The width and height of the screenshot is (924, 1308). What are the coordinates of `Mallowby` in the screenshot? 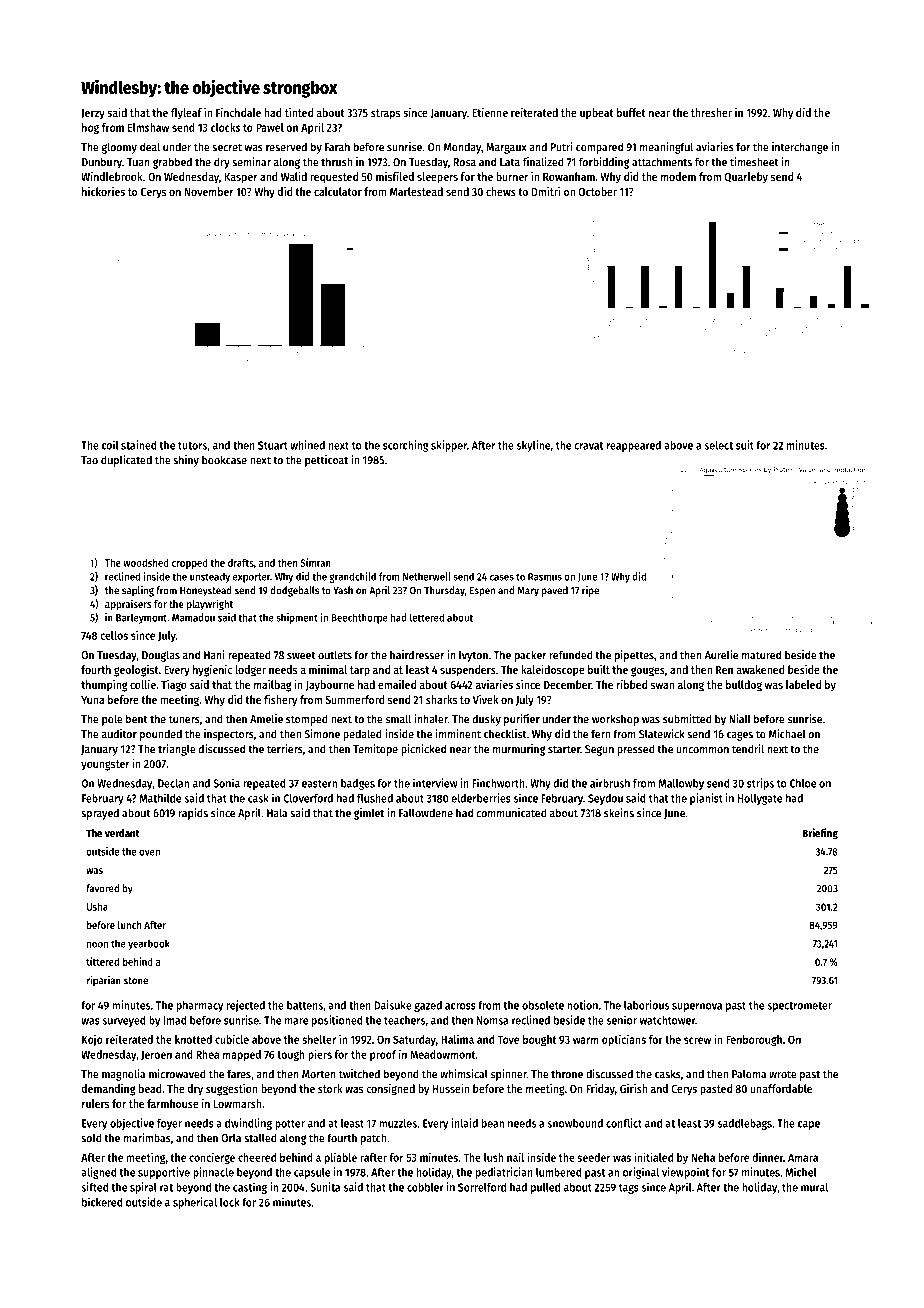 It's located at (681, 784).
